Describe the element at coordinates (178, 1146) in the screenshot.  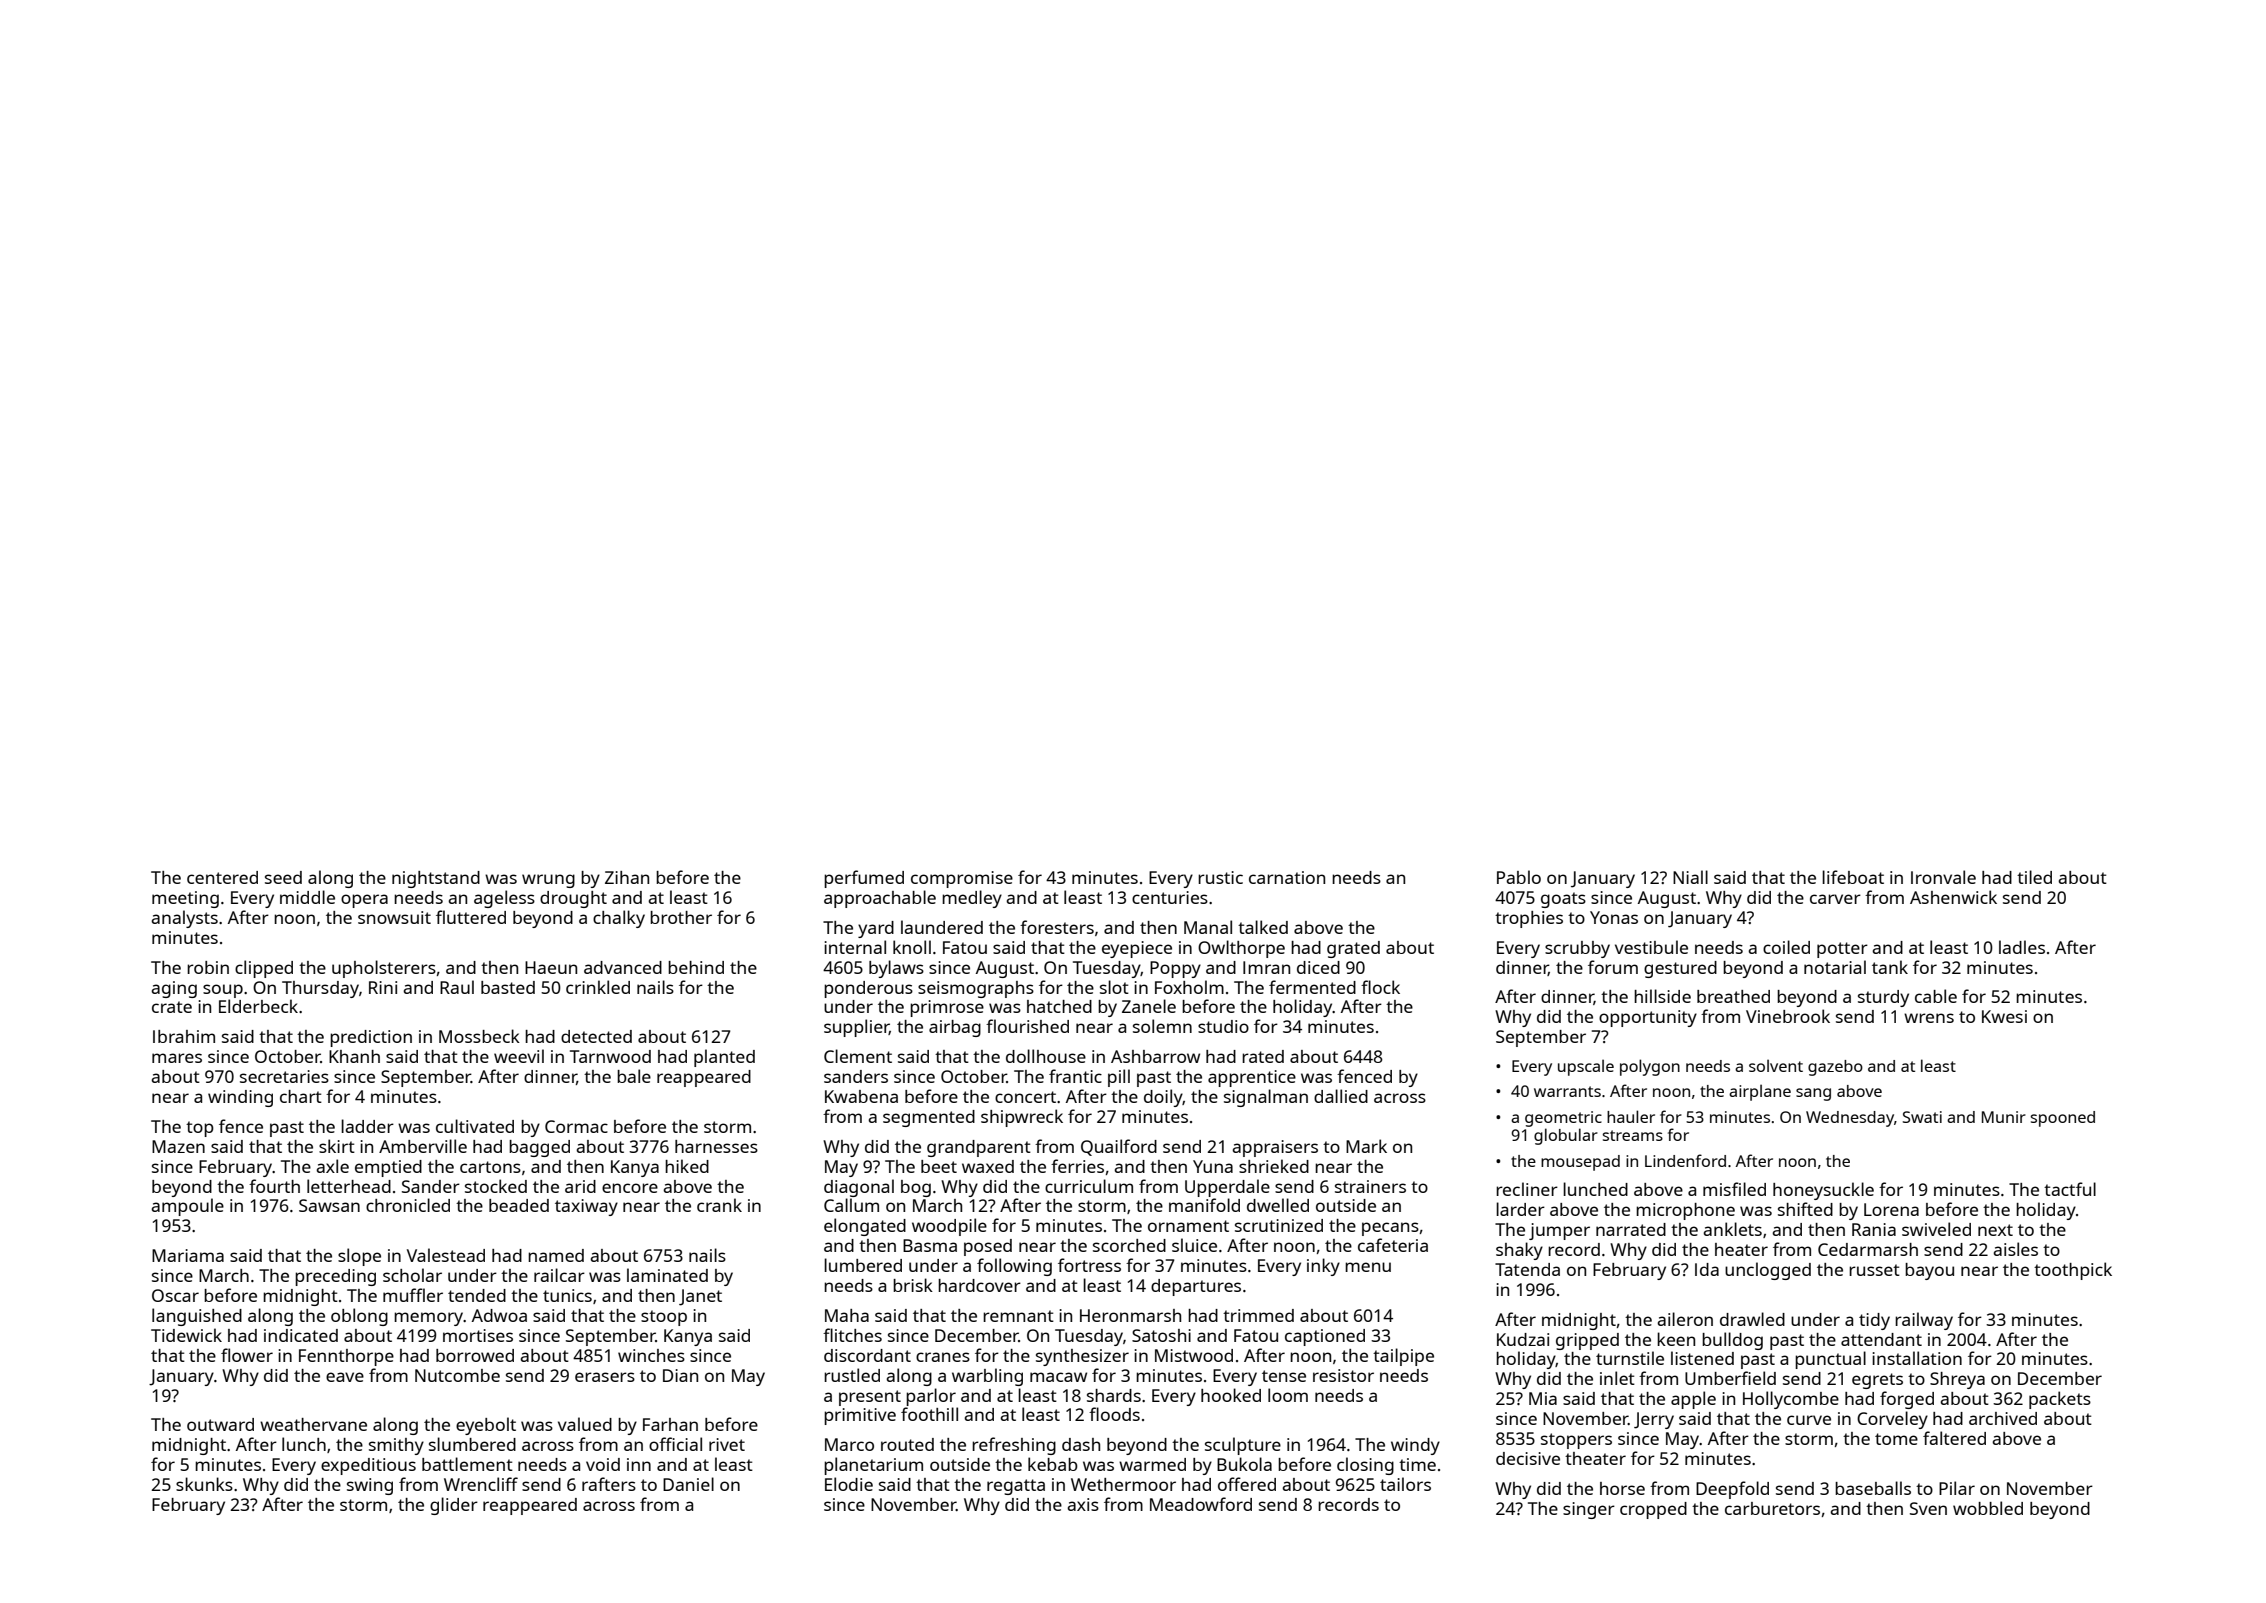
I see `Mazen` at that location.
